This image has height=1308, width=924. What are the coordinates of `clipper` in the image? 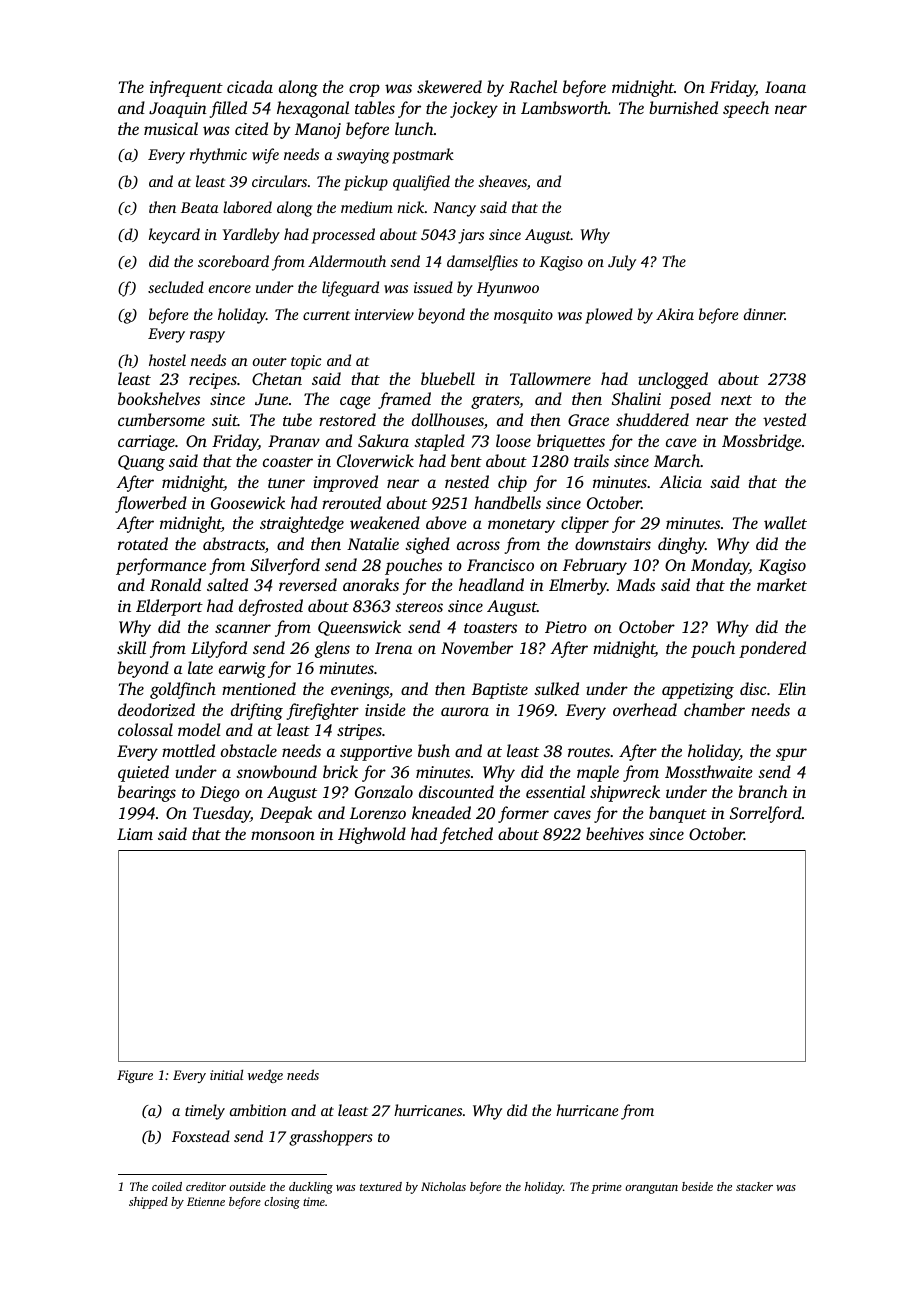 It's located at (585, 524).
